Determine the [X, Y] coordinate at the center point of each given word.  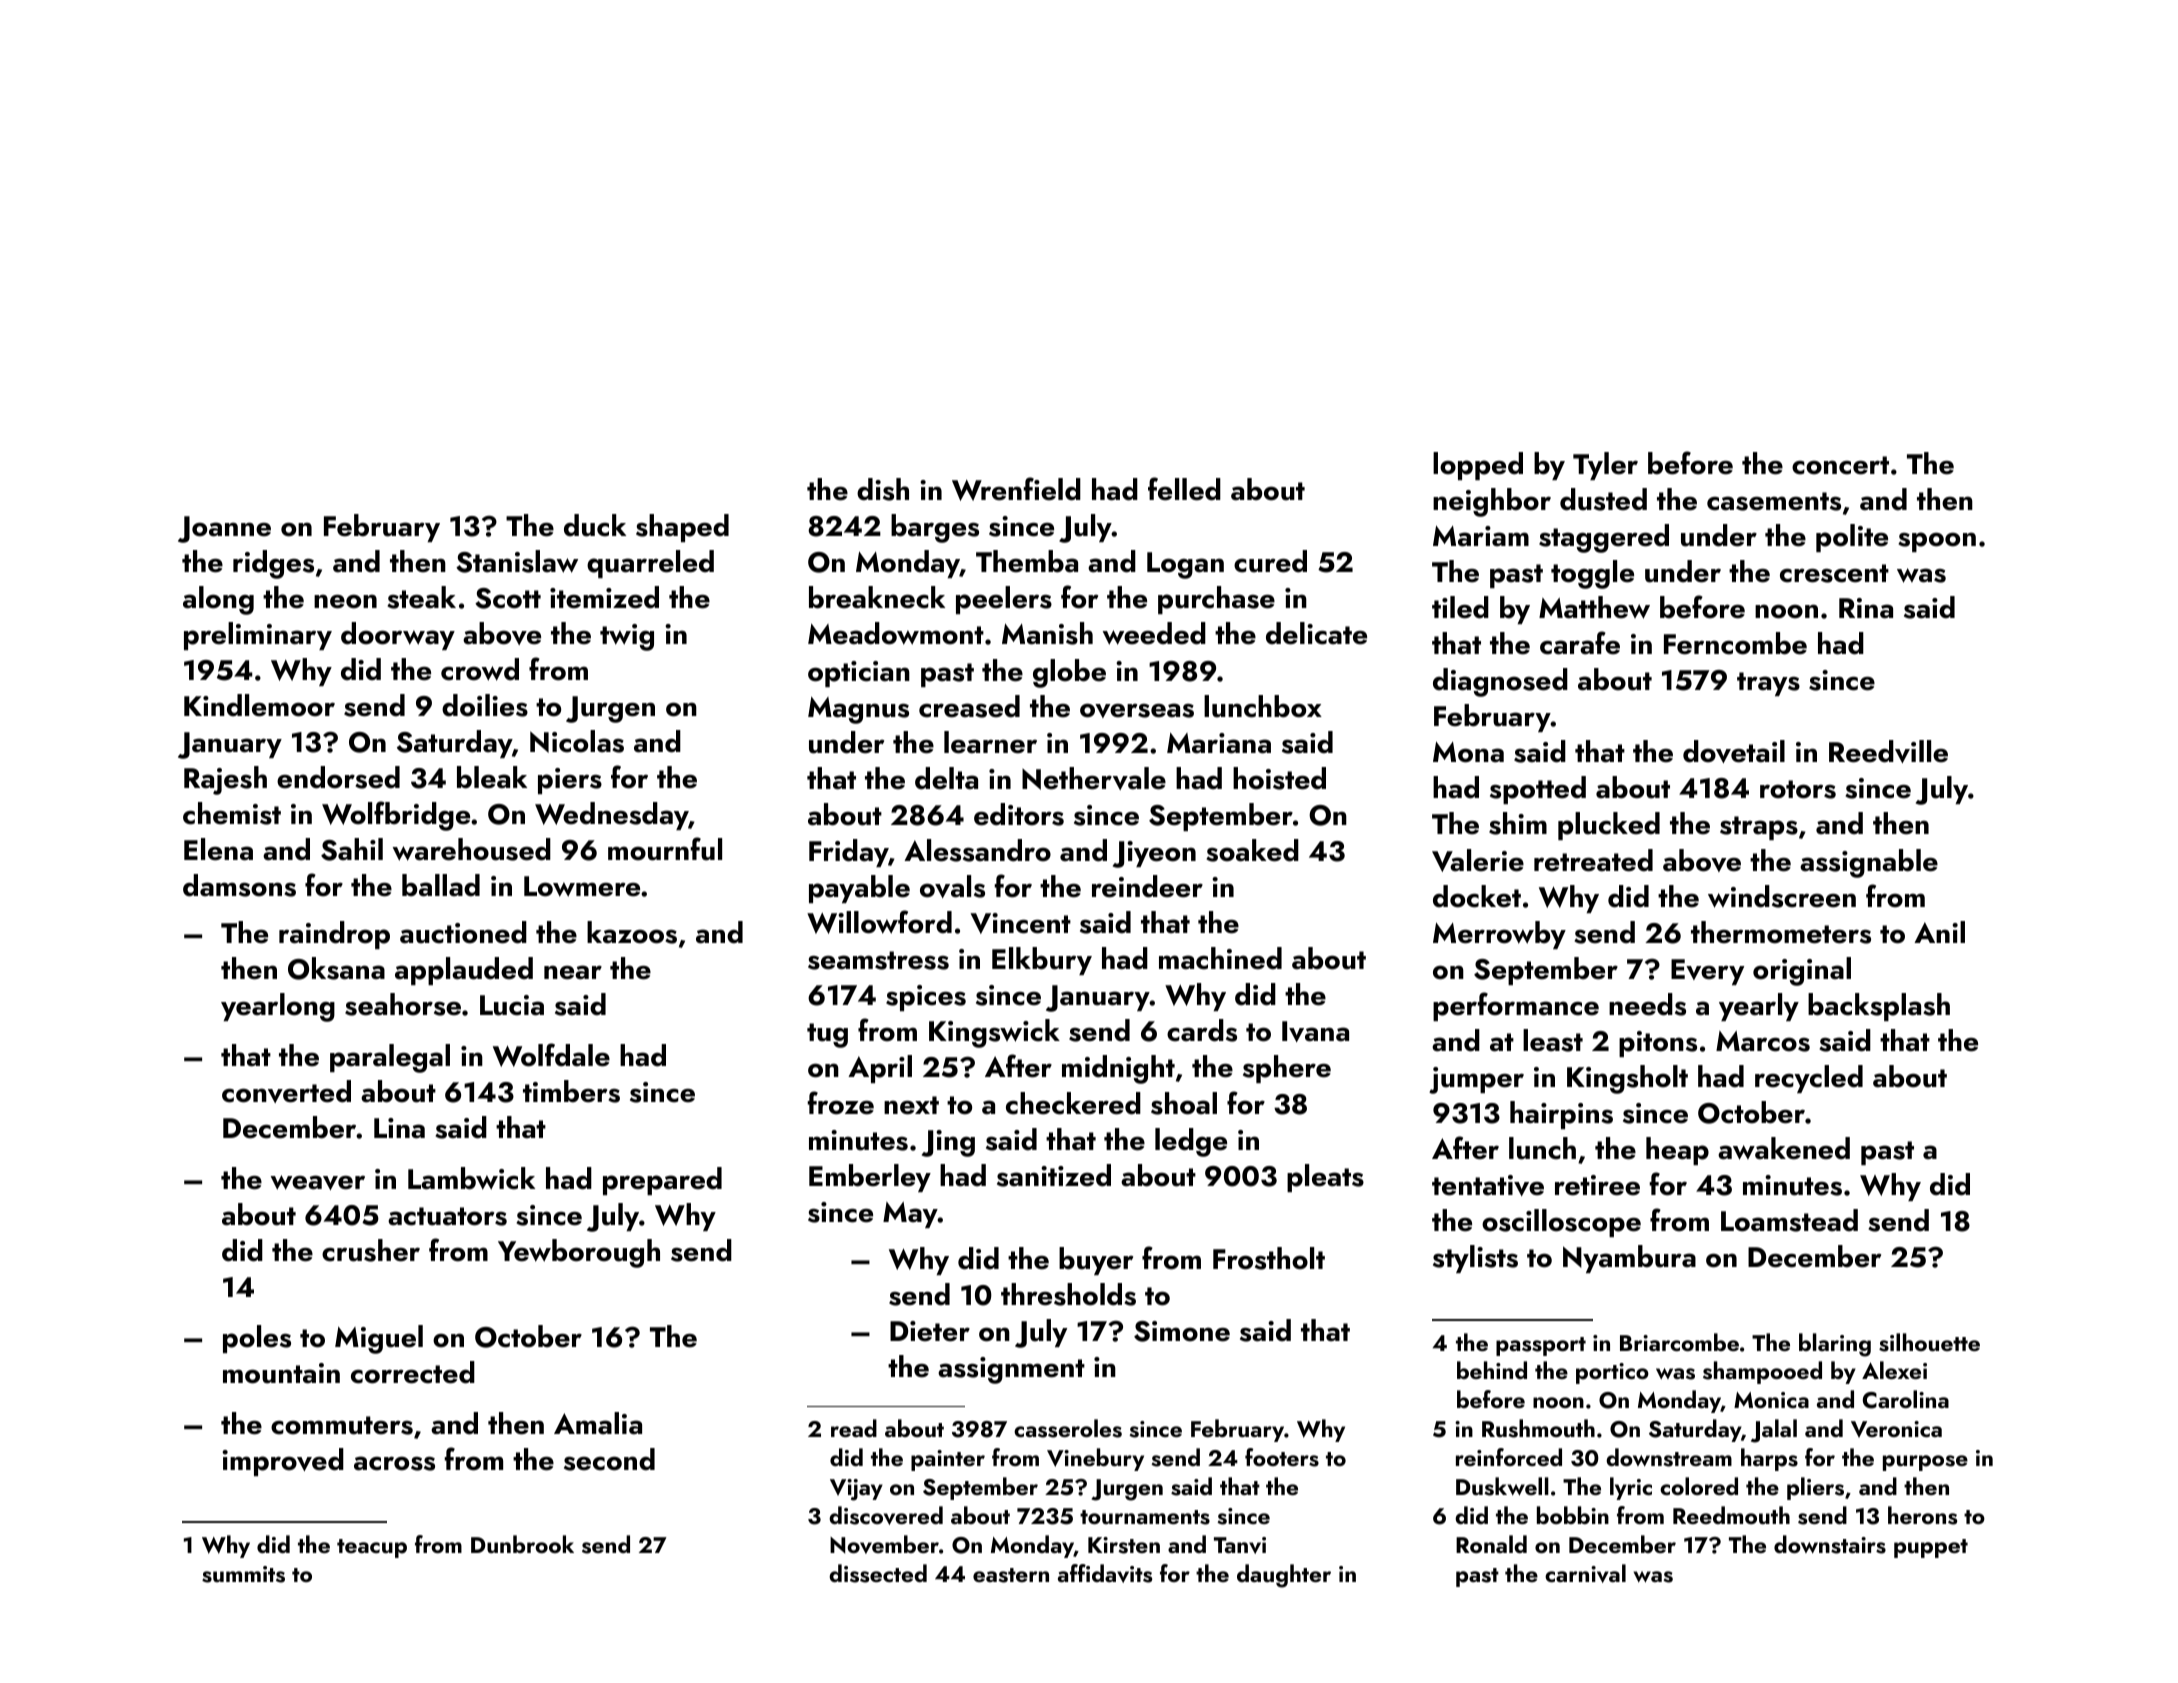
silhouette [1929, 1342]
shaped [682, 528]
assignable [1869, 863]
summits [243, 1574]
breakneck [877, 597]
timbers [571, 1091]
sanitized [1054, 1175]
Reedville [1888, 751]
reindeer [1147, 886]
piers [570, 781]
